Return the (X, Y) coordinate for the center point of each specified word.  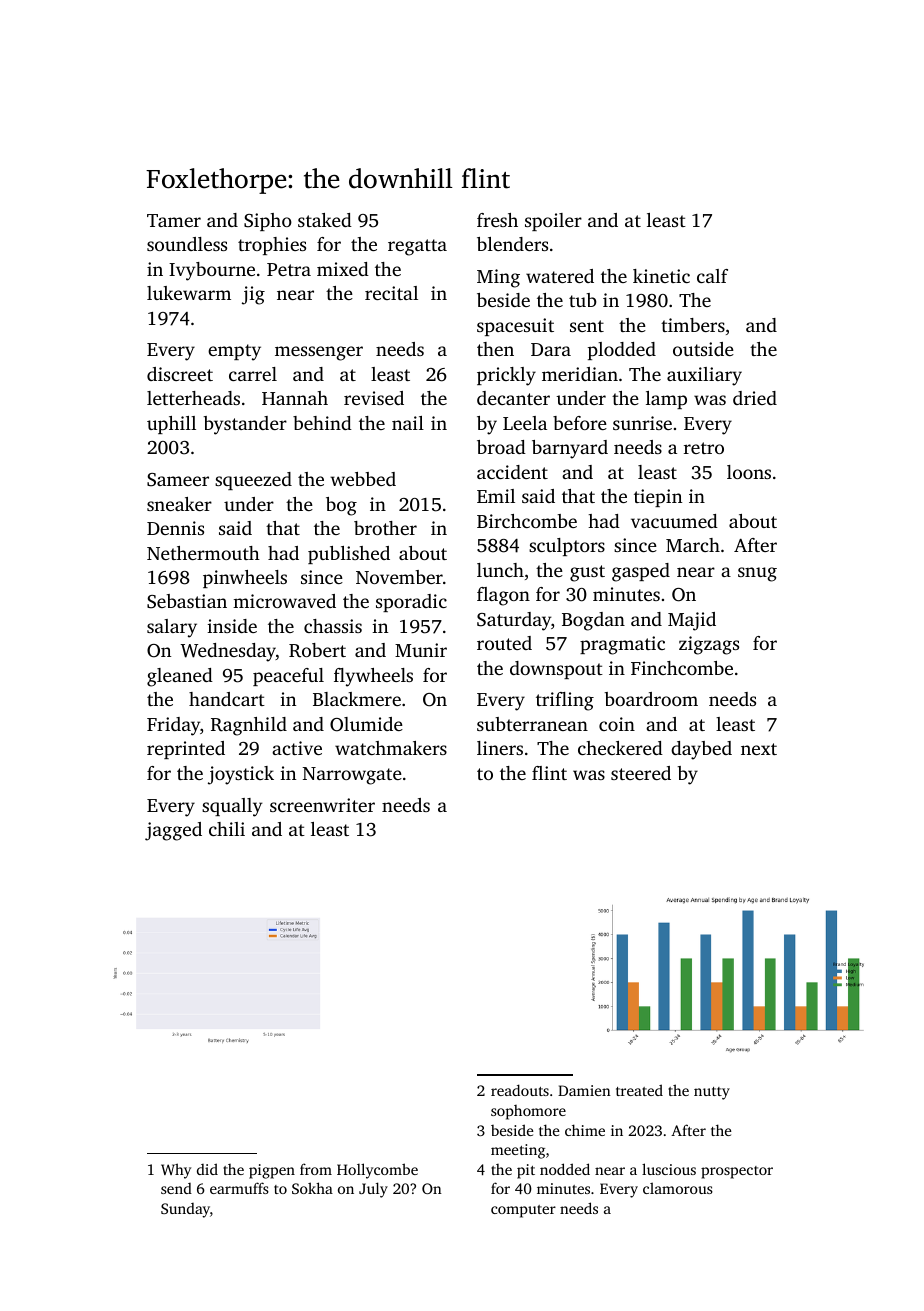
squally (232, 807)
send (176, 1188)
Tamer (174, 220)
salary (172, 628)
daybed (701, 750)
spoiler (553, 222)
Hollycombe (377, 1171)
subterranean (532, 724)
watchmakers (391, 748)
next (759, 749)
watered (560, 276)
